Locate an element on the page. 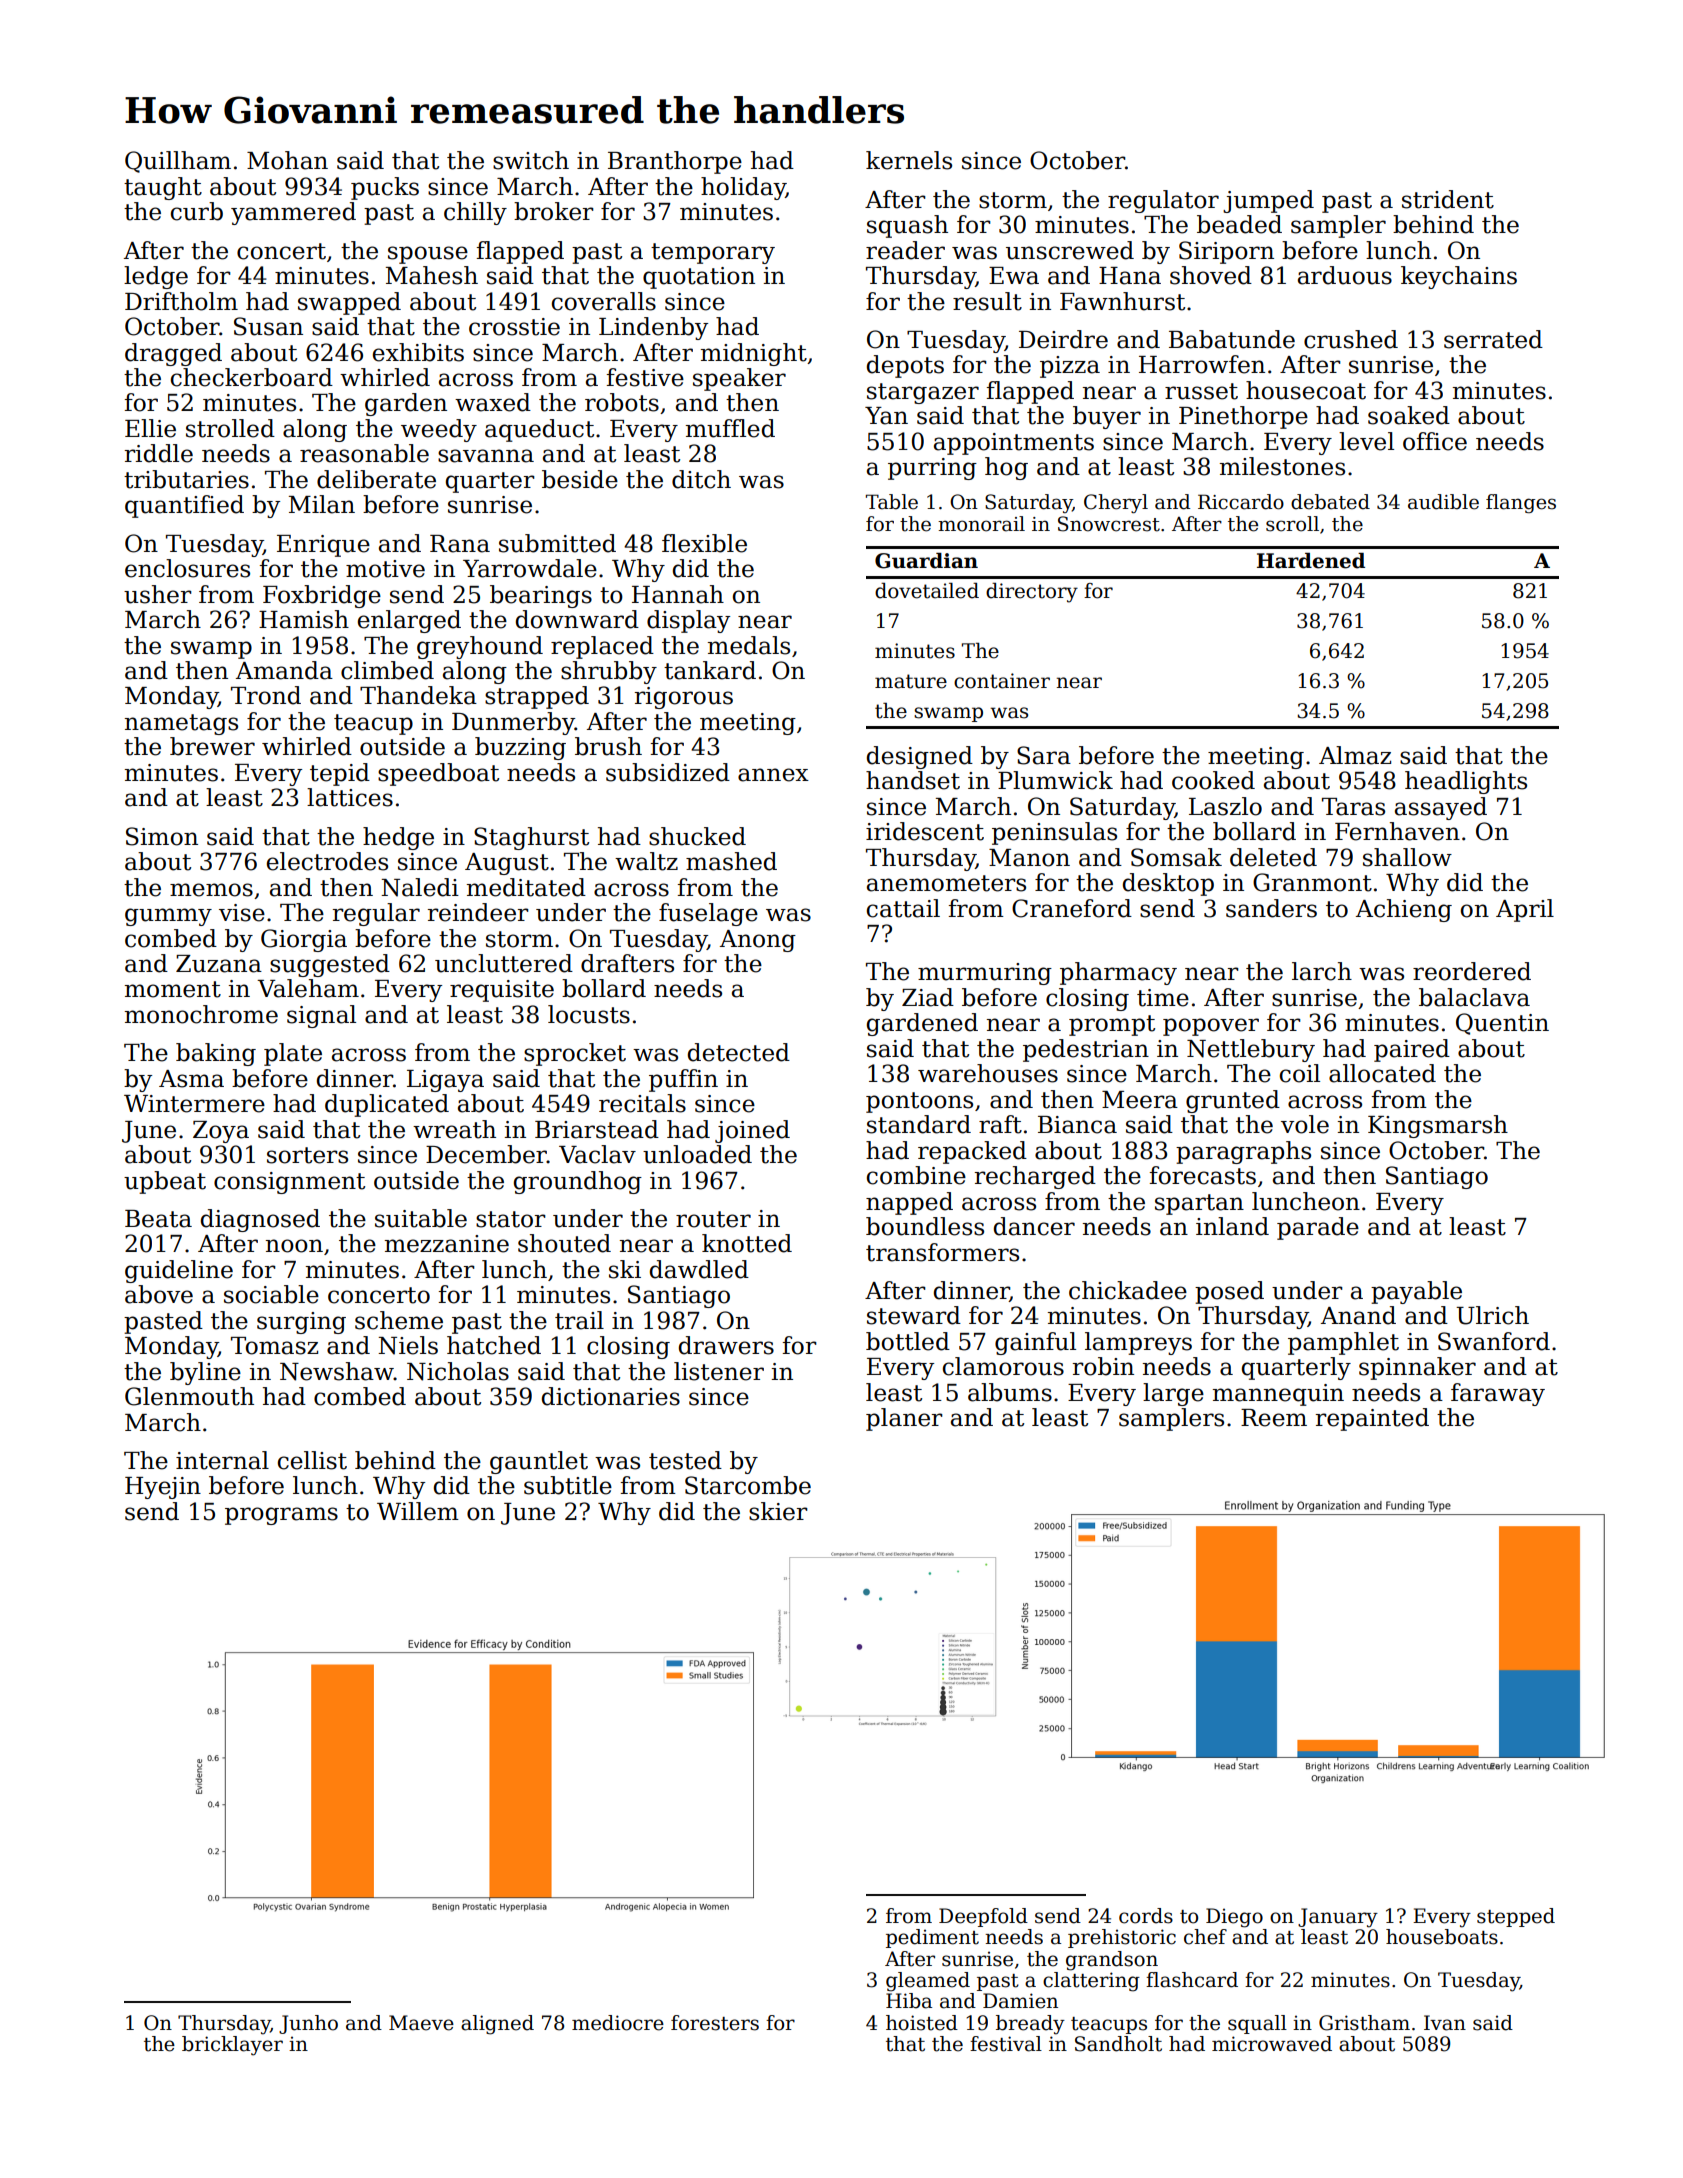  reader is located at coordinates (905, 250).
